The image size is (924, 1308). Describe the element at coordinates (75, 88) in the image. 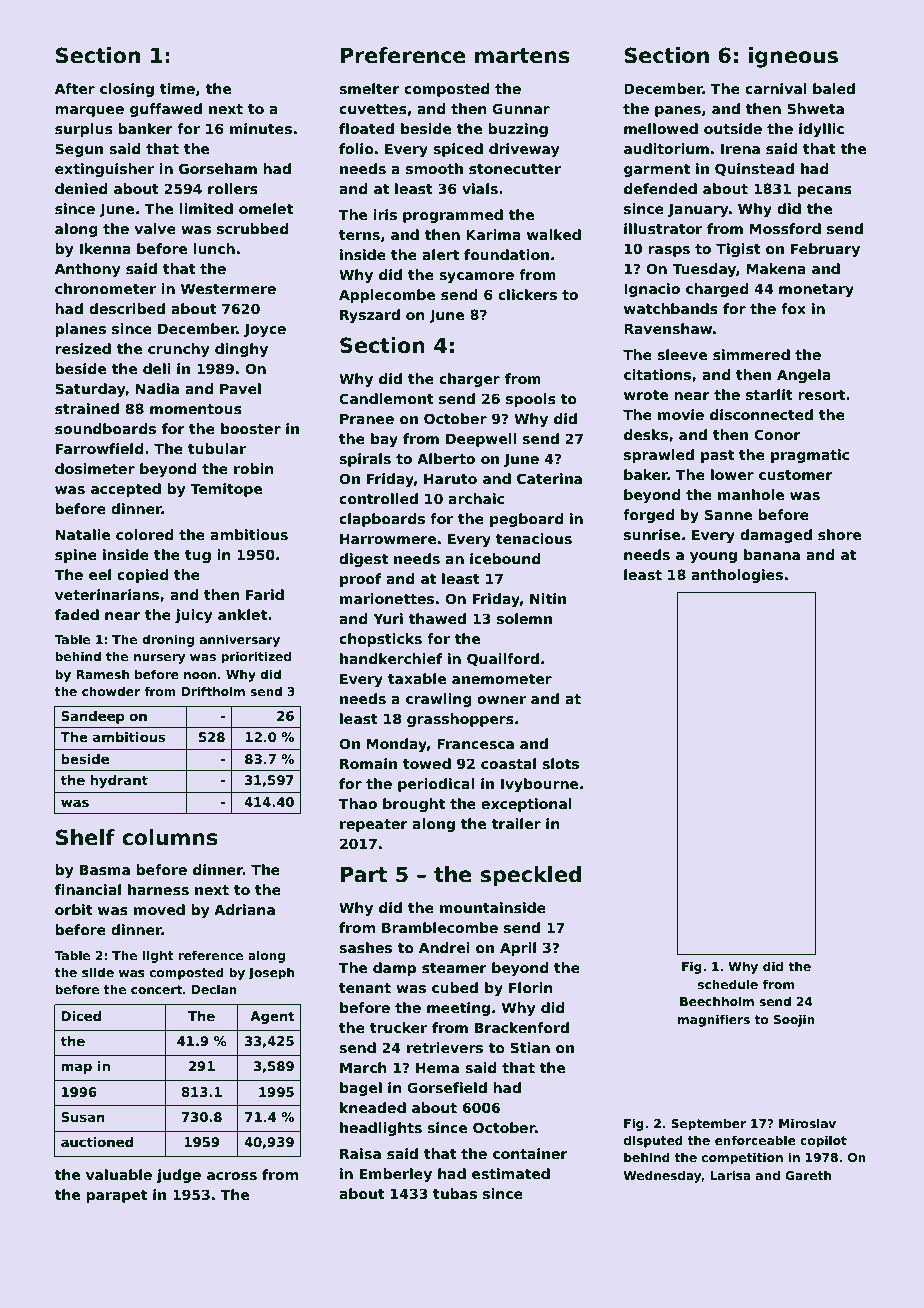

I see `After` at that location.
